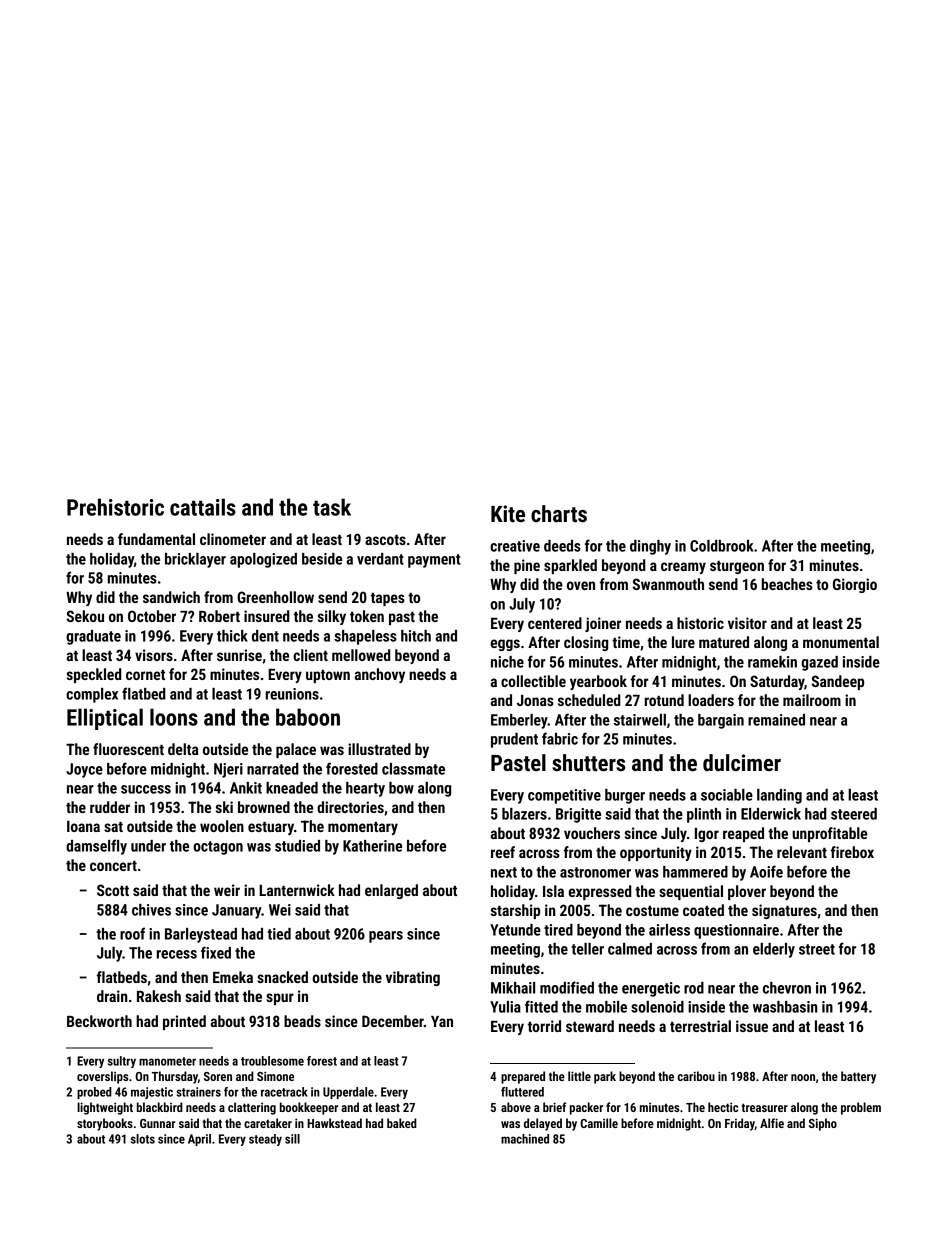  What do you see at coordinates (855, 585) in the page?
I see `Giorgio` at bounding box center [855, 585].
